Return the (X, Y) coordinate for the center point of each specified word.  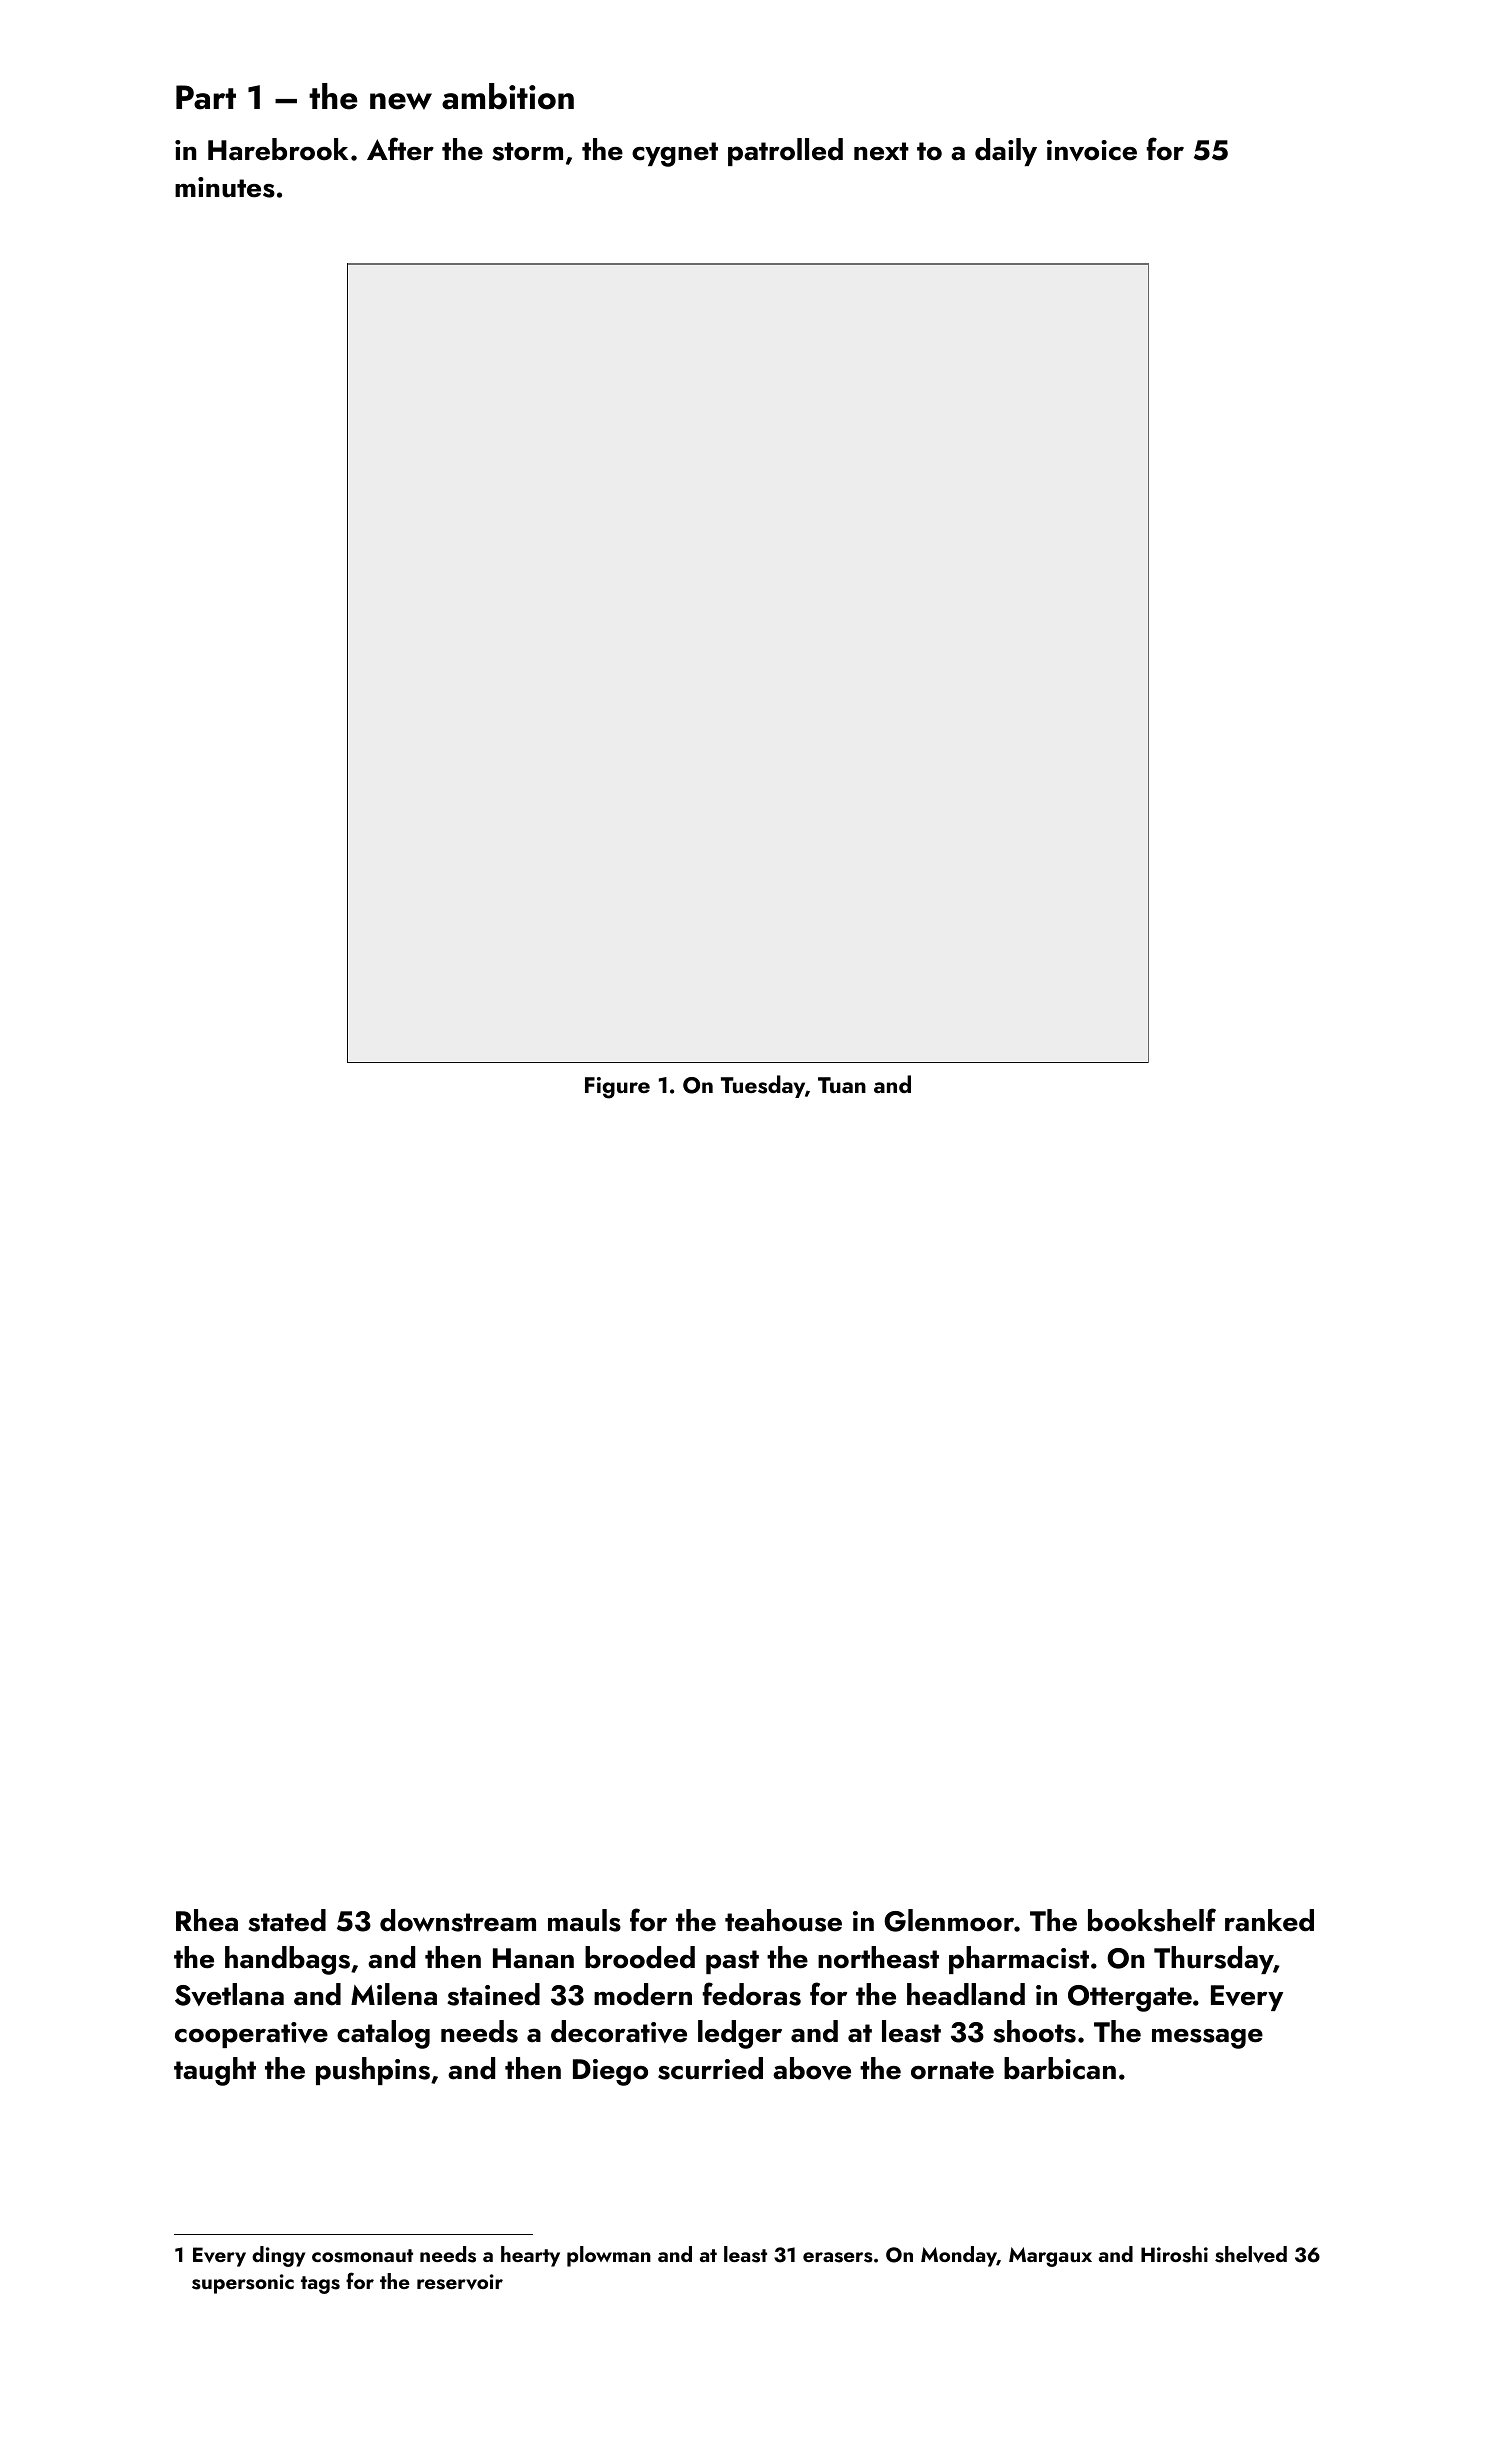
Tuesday (763, 1086)
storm (527, 151)
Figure (617, 1088)
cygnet (675, 154)
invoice (1092, 150)
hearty (530, 2256)
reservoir (460, 2282)
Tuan (842, 1085)
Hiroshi (1174, 2254)
